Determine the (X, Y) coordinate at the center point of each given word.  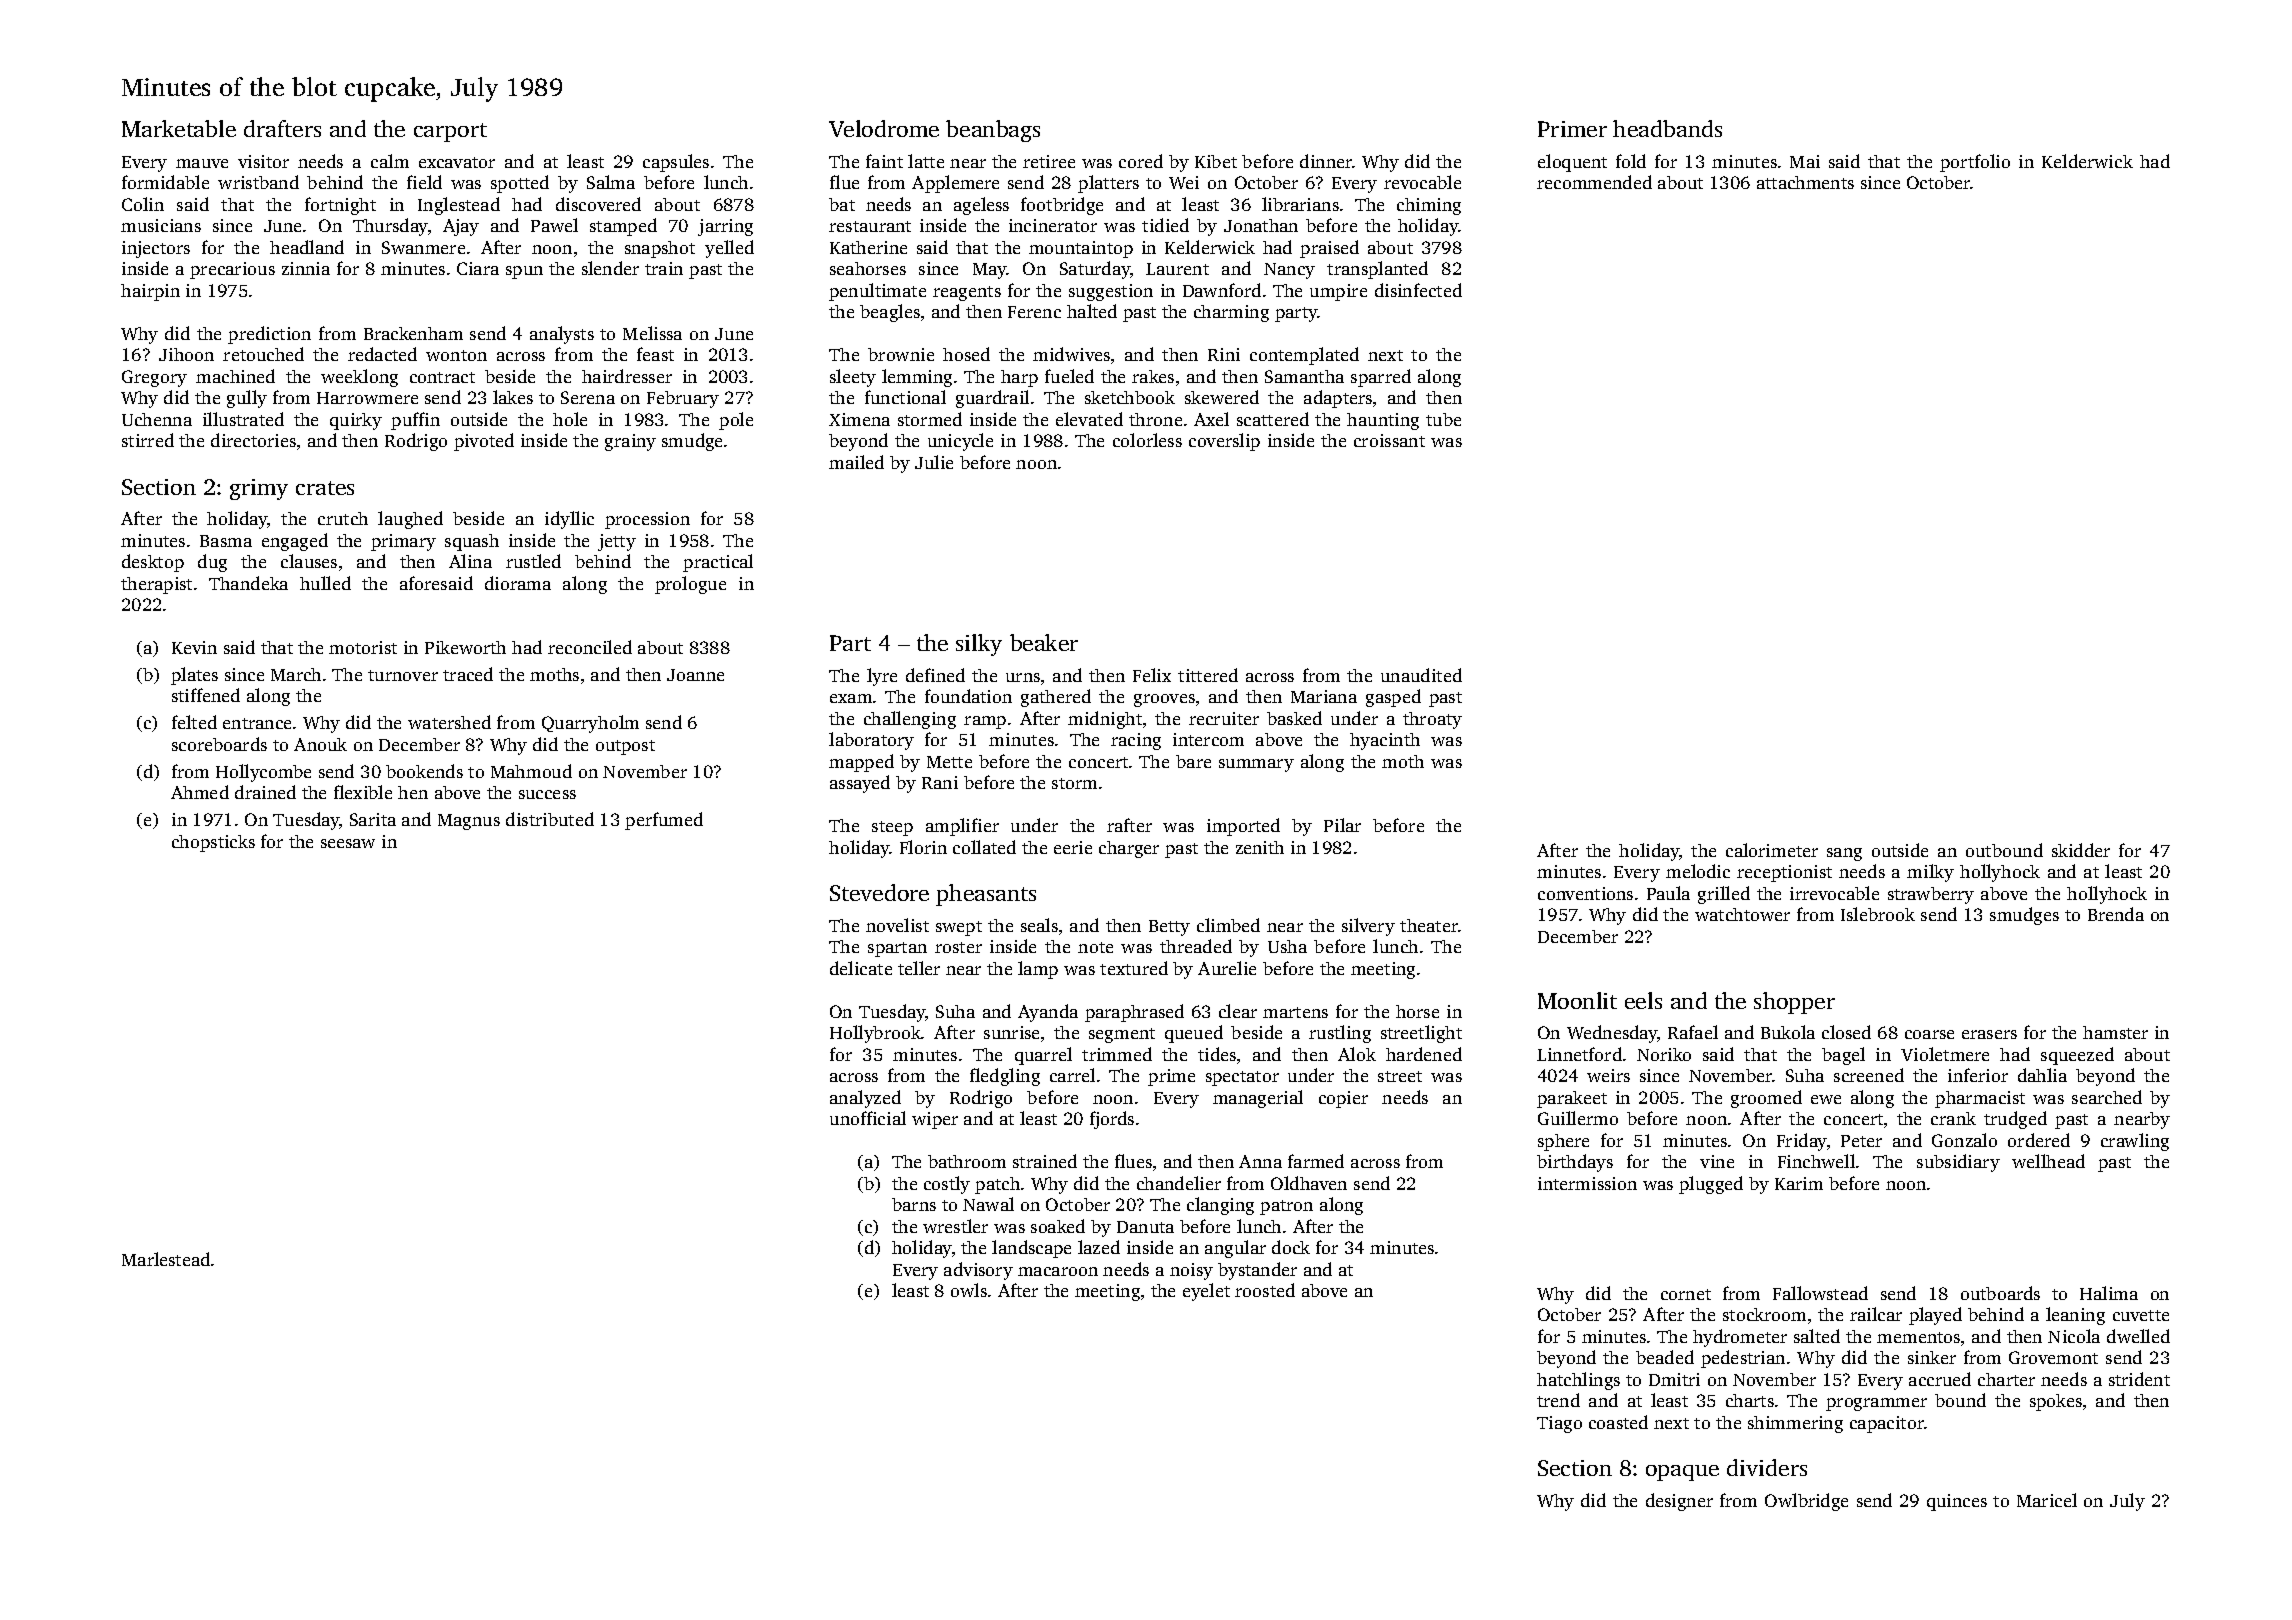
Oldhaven (1309, 1183)
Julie (934, 462)
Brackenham (413, 333)
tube (1443, 419)
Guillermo (1578, 1118)
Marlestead (166, 1259)
